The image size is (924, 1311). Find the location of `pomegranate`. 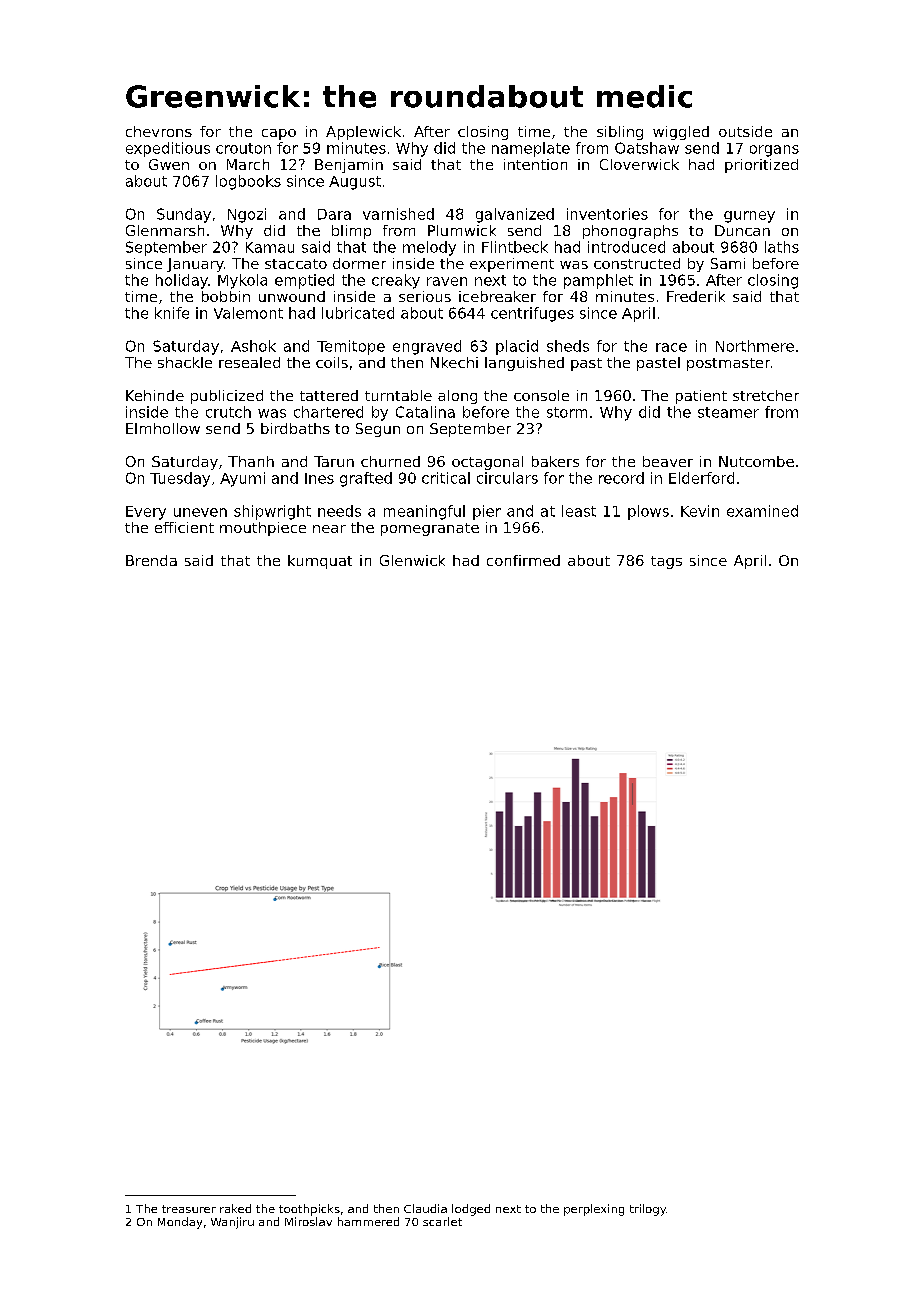

pomegranate is located at coordinates (430, 529).
